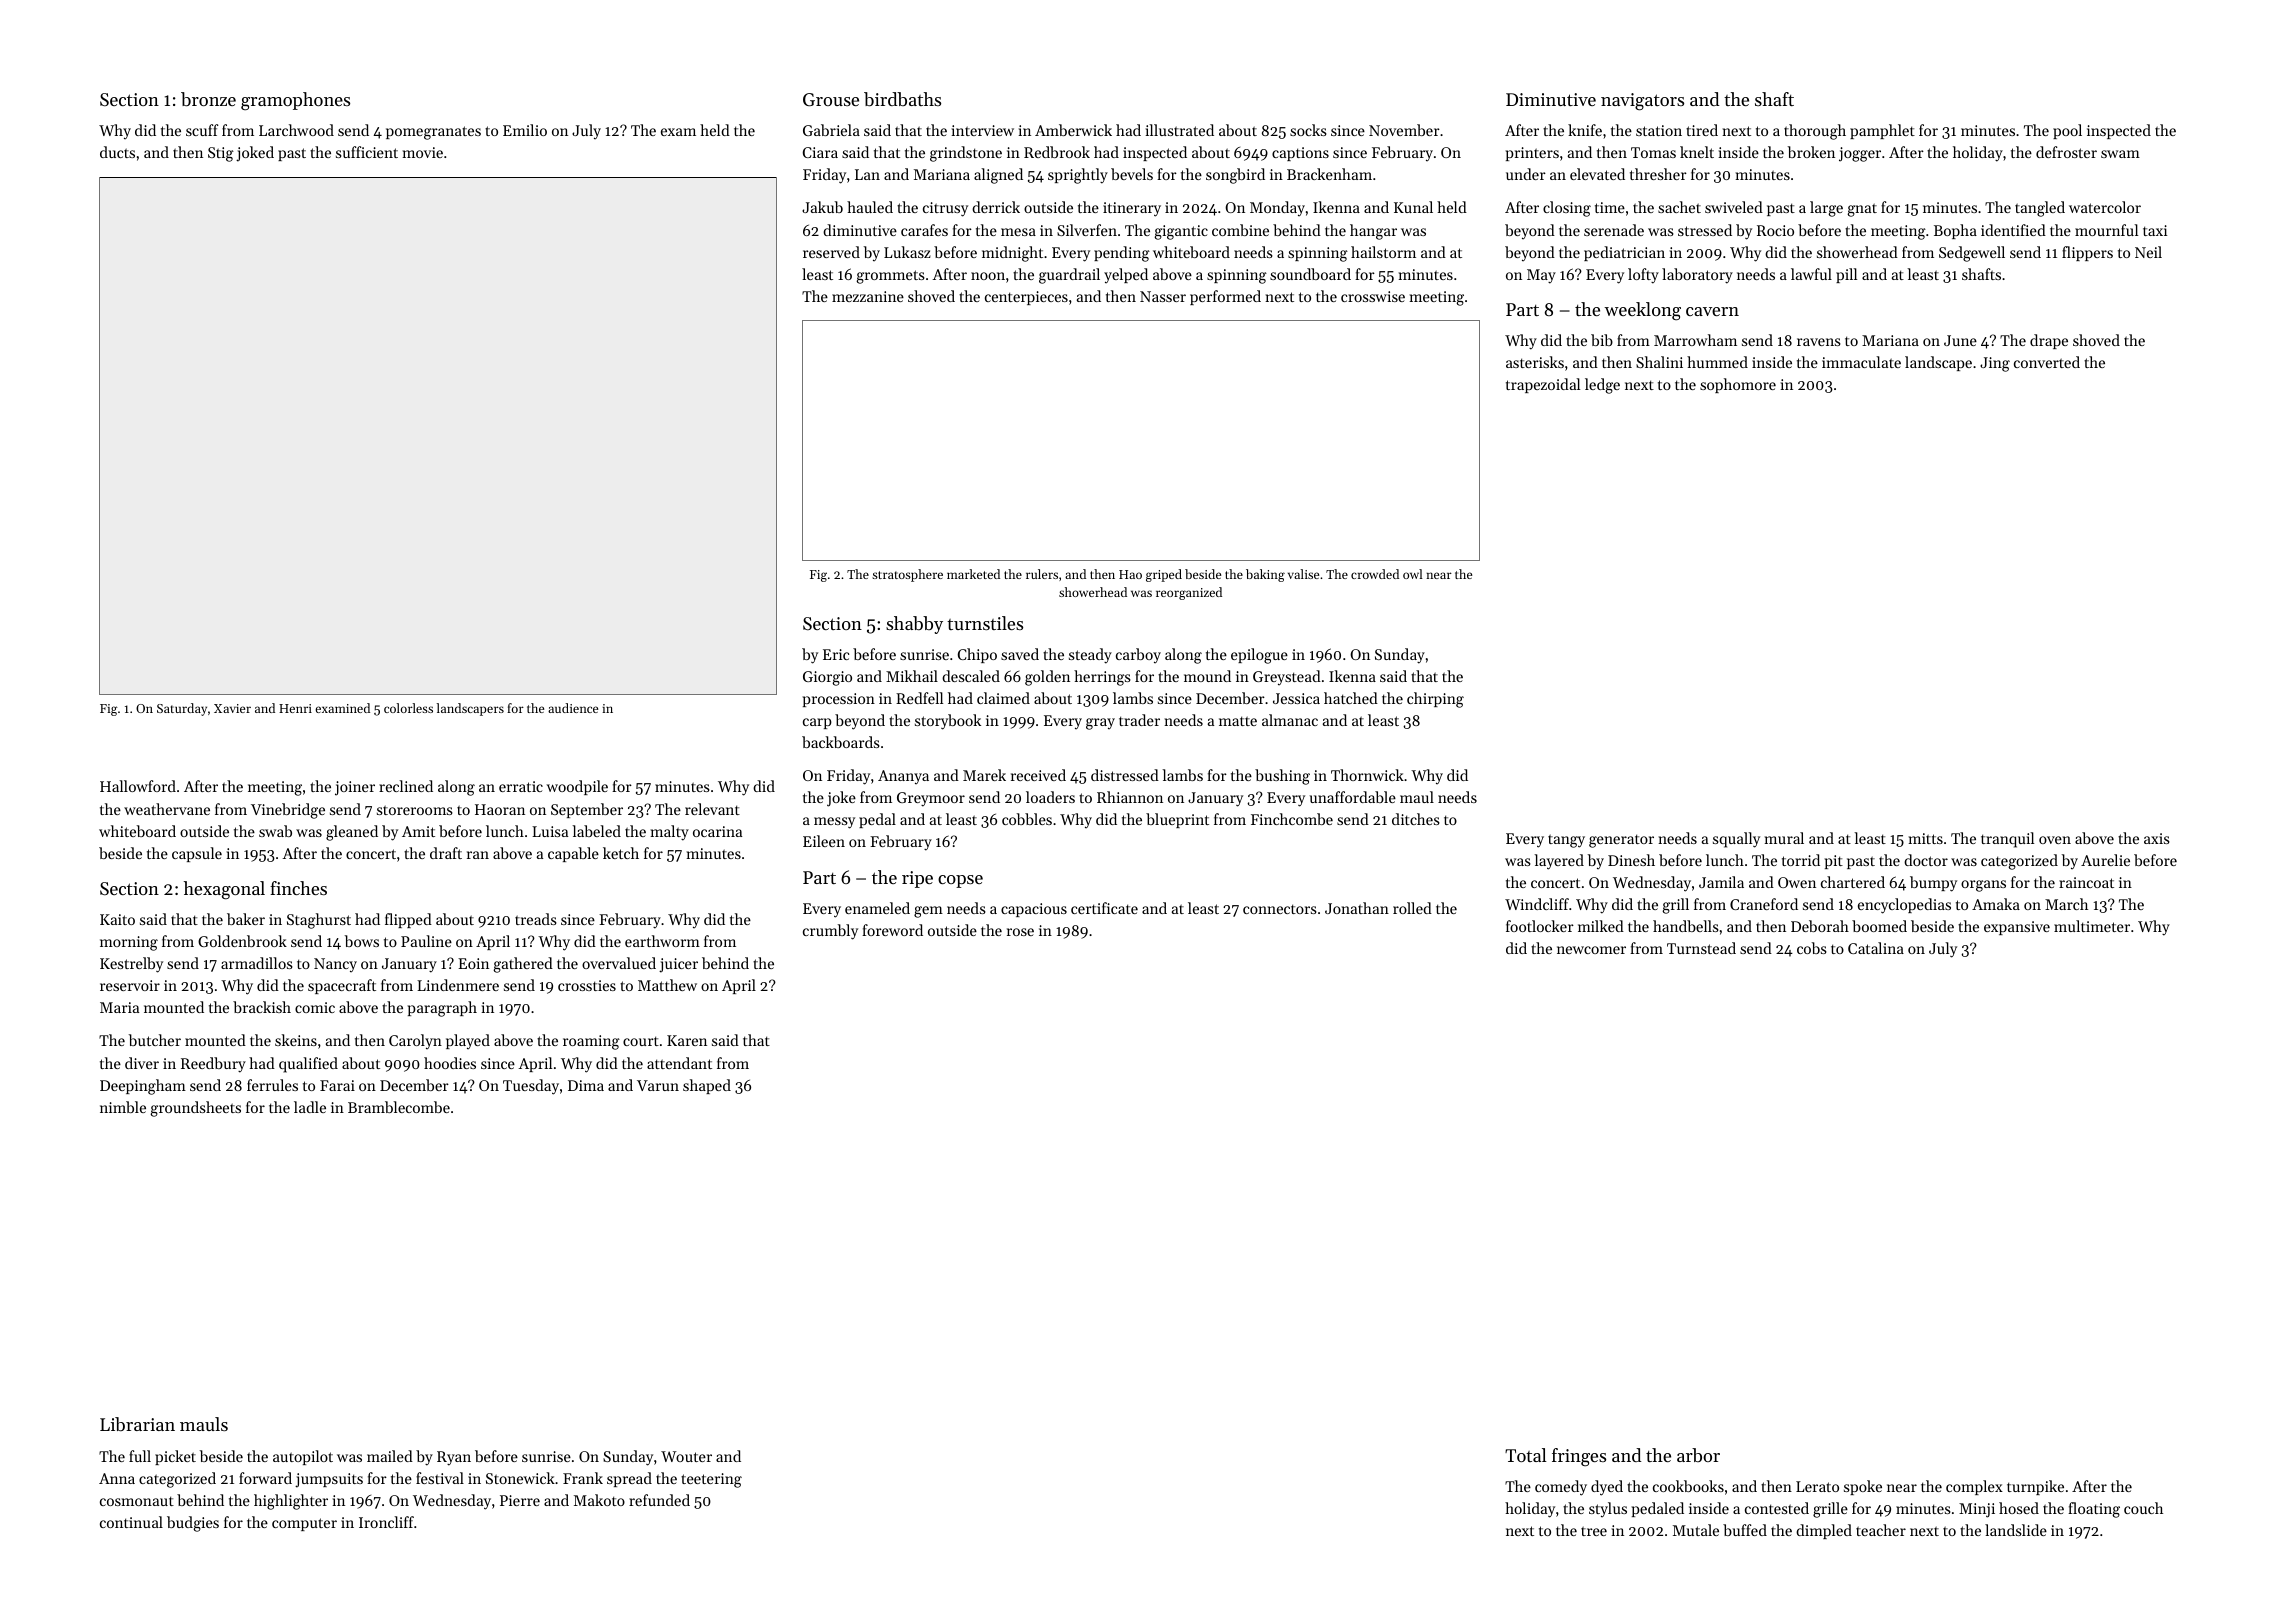  Describe the element at coordinates (831, 99) in the screenshot. I see `Grouse` at that location.
